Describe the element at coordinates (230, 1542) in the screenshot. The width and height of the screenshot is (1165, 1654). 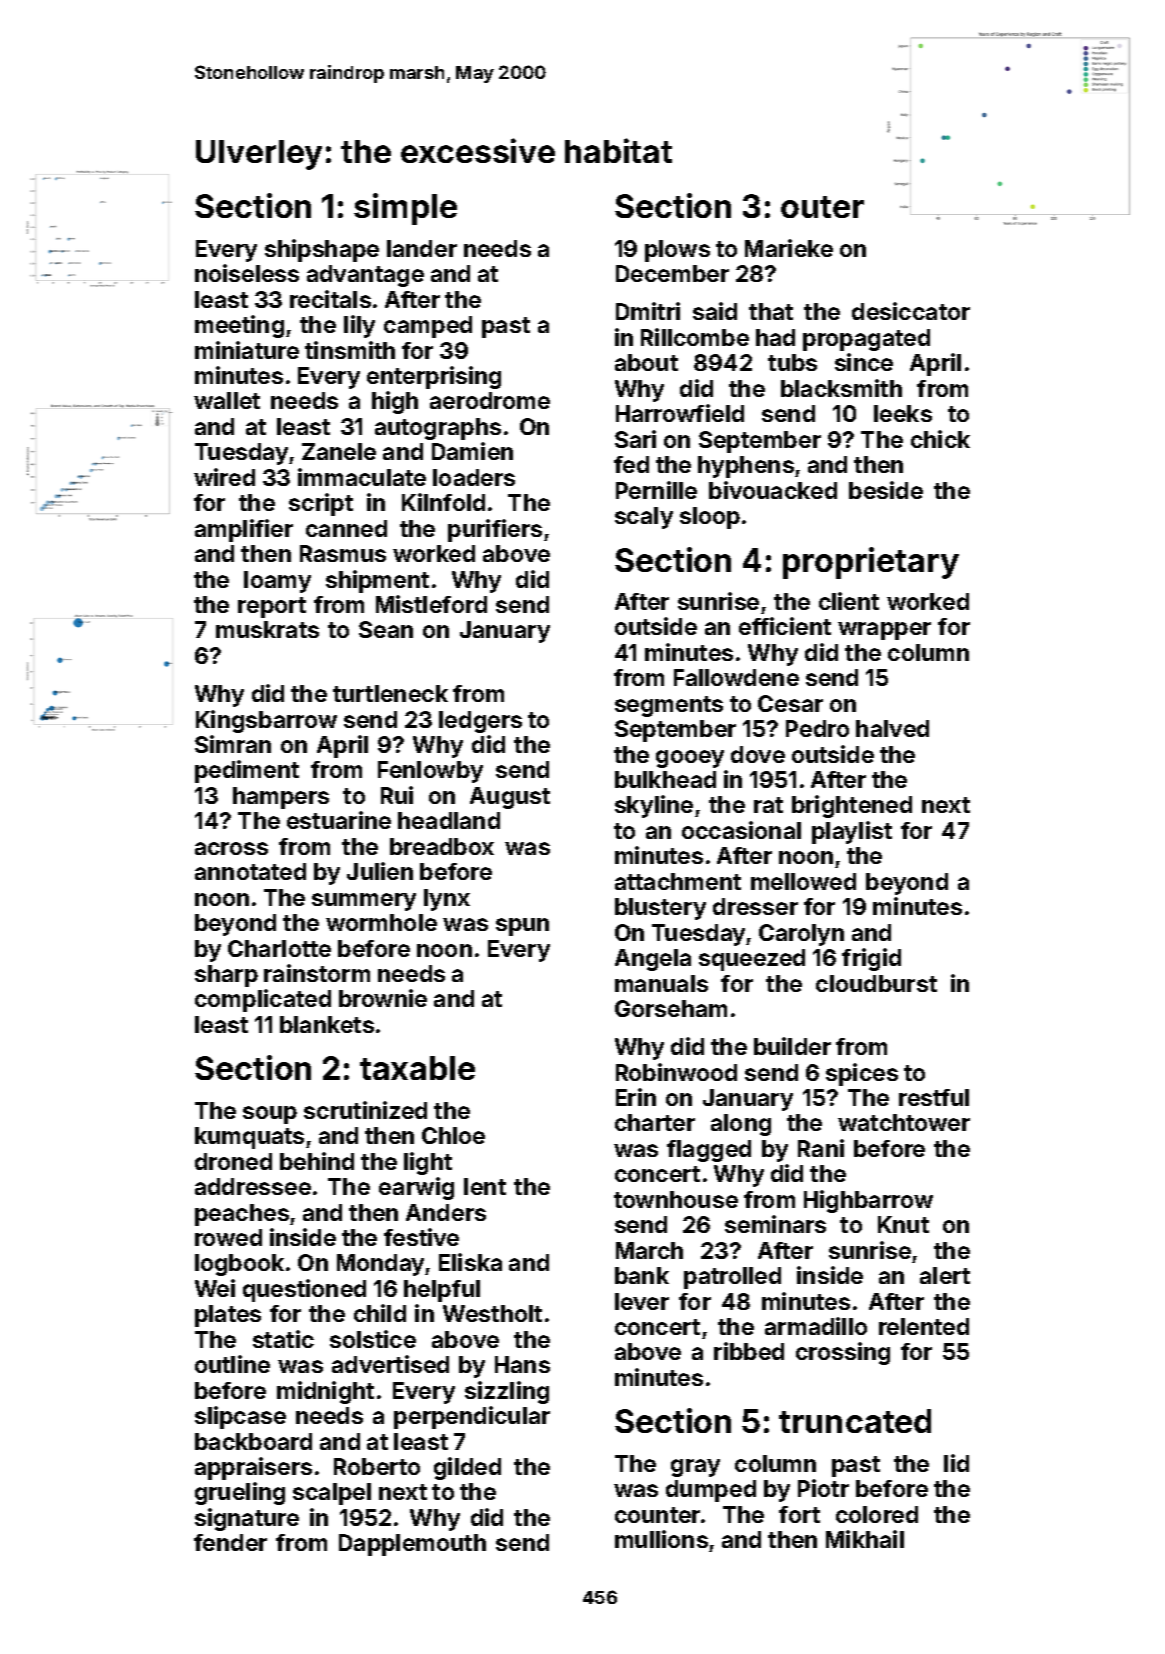
I see `fender` at that location.
